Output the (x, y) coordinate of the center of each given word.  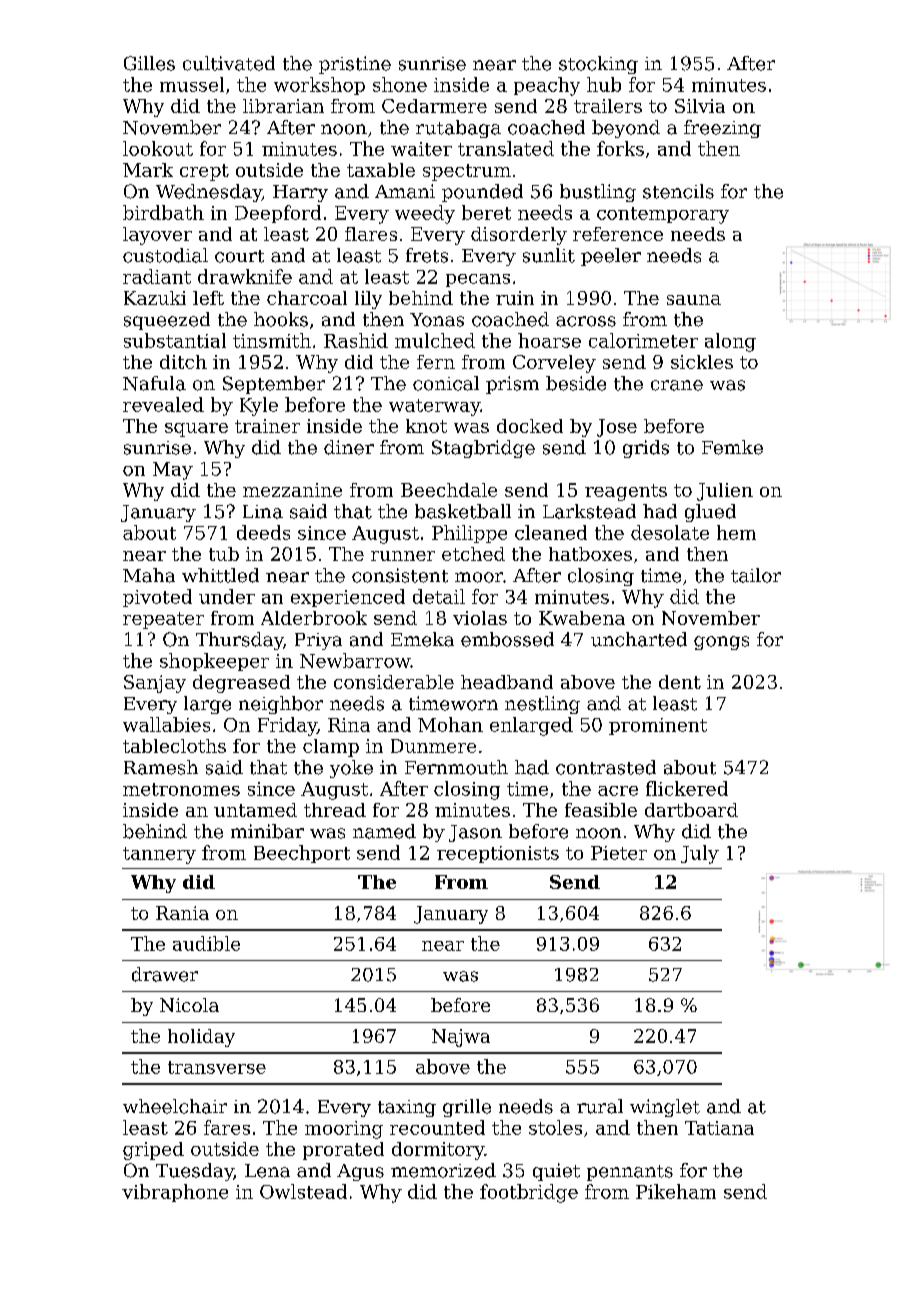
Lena (267, 1171)
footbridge (529, 1193)
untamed (255, 810)
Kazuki (155, 298)
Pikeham (676, 1191)
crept (204, 172)
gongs (721, 643)
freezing (722, 129)
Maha (149, 575)
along (730, 342)
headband (507, 682)
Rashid (356, 340)
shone (400, 84)
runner (403, 556)
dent (680, 682)
